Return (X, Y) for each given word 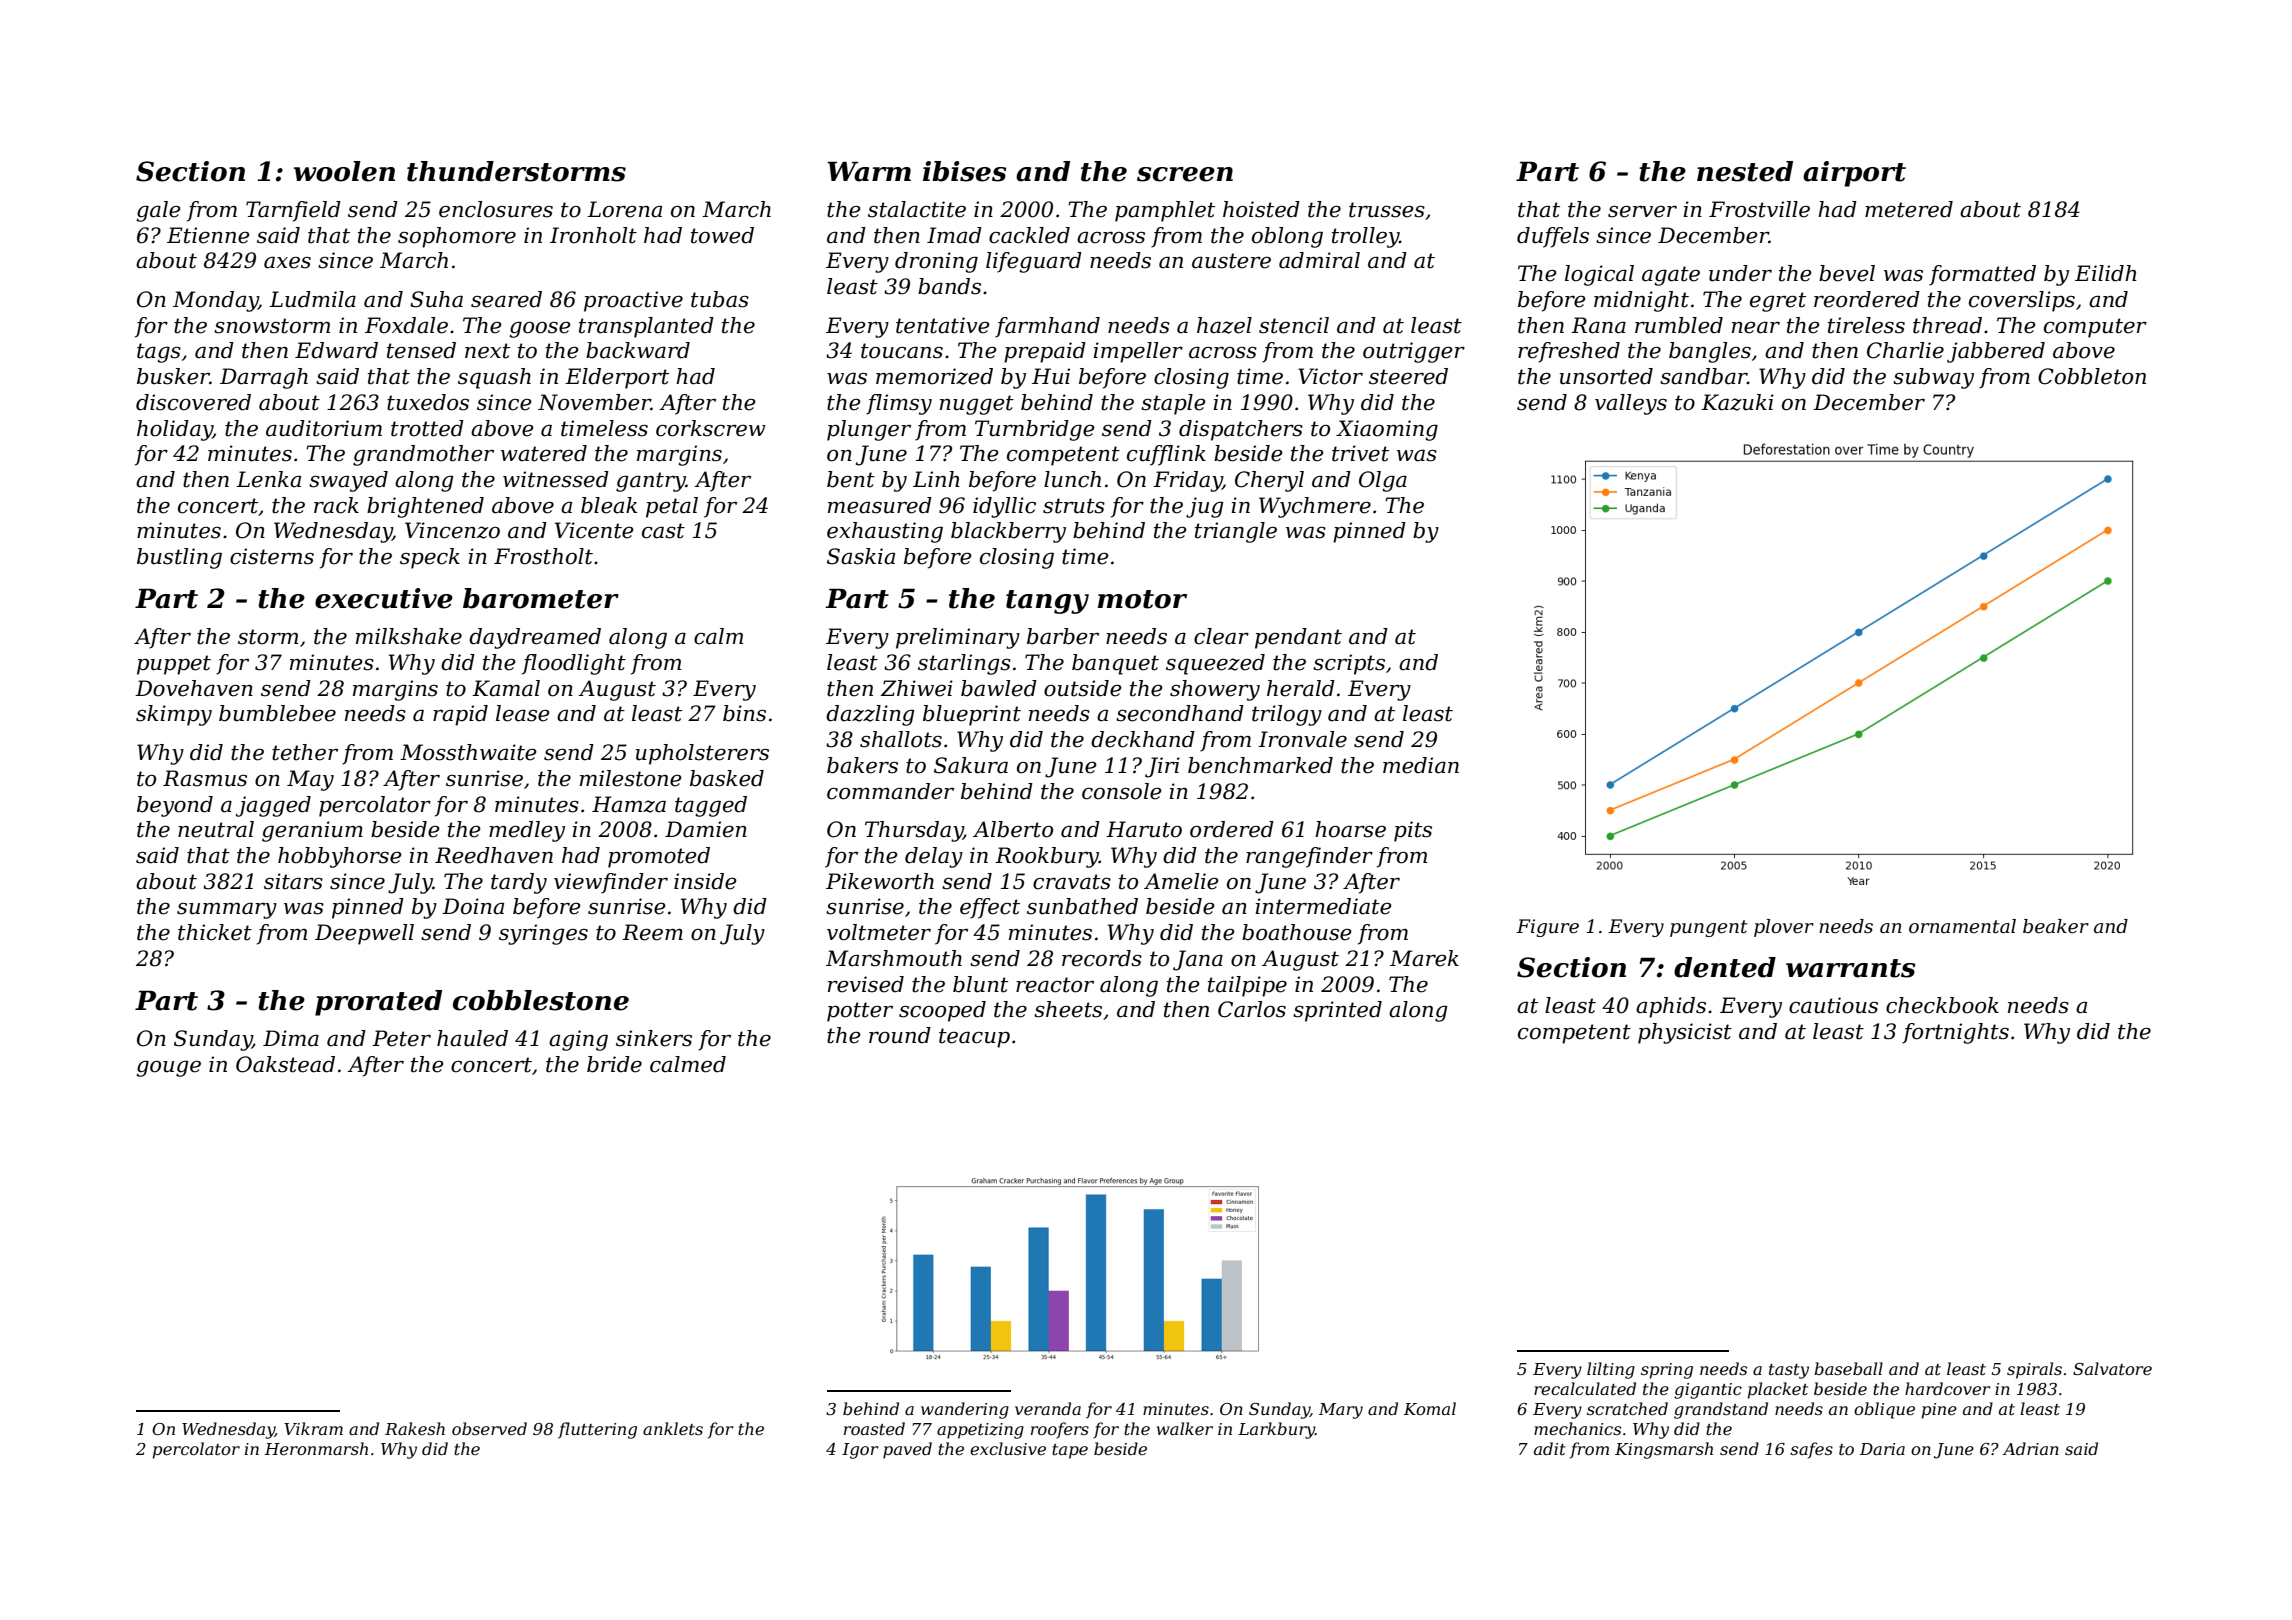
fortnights (1955, 1033)
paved (907, 1450)
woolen (344, 171)
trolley (1365, 237)
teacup (974, 1038)
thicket (215, 932)
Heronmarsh (316, 1448)
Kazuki (1737, 402)
